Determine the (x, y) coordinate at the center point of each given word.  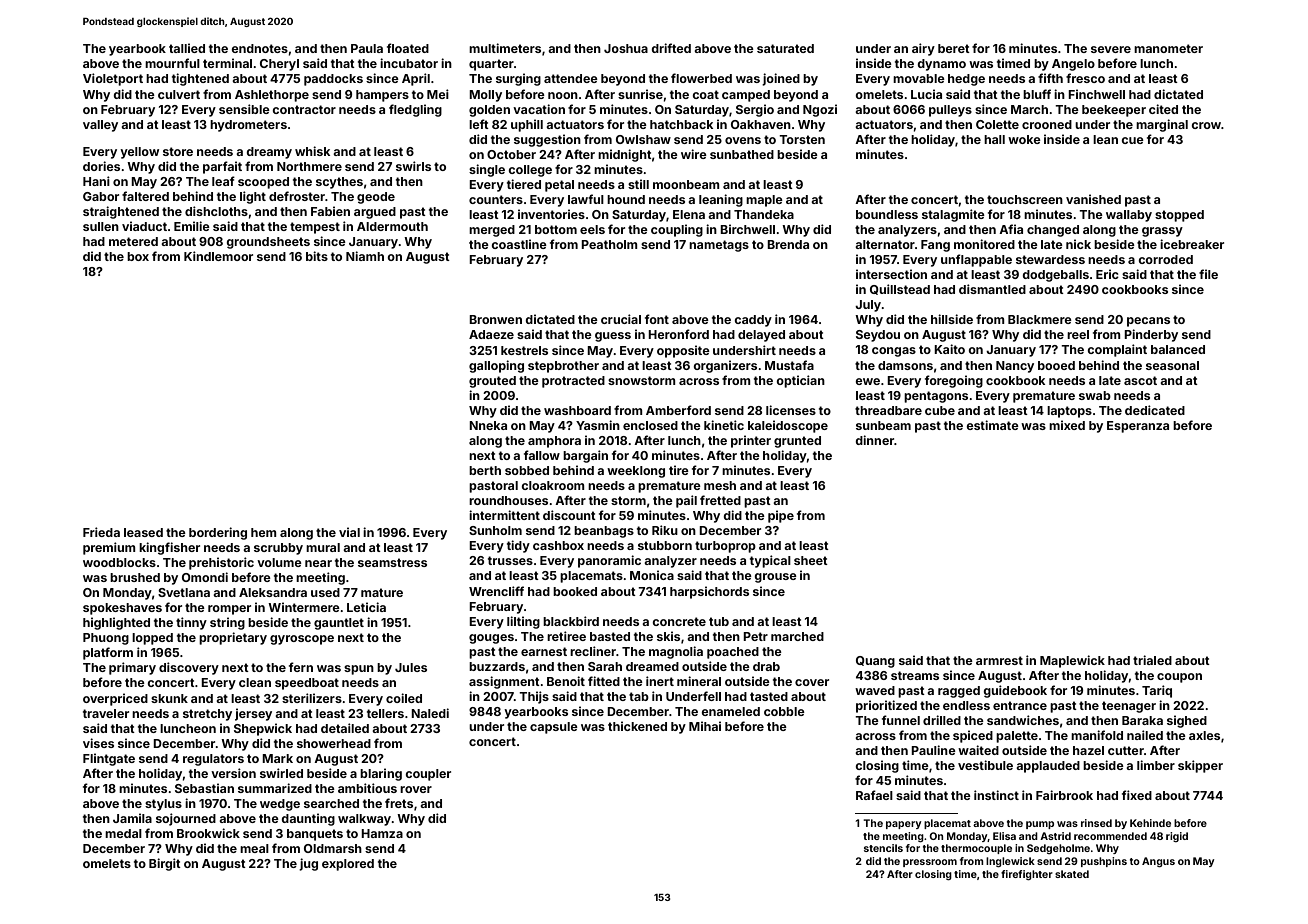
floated (408, 48)
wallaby (1129, 216)
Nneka (488, 425)
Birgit (165, 864)
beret (954, 48)
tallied (187, 48)
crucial (621, 319)
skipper (1200, 766)
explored (348, 865)
